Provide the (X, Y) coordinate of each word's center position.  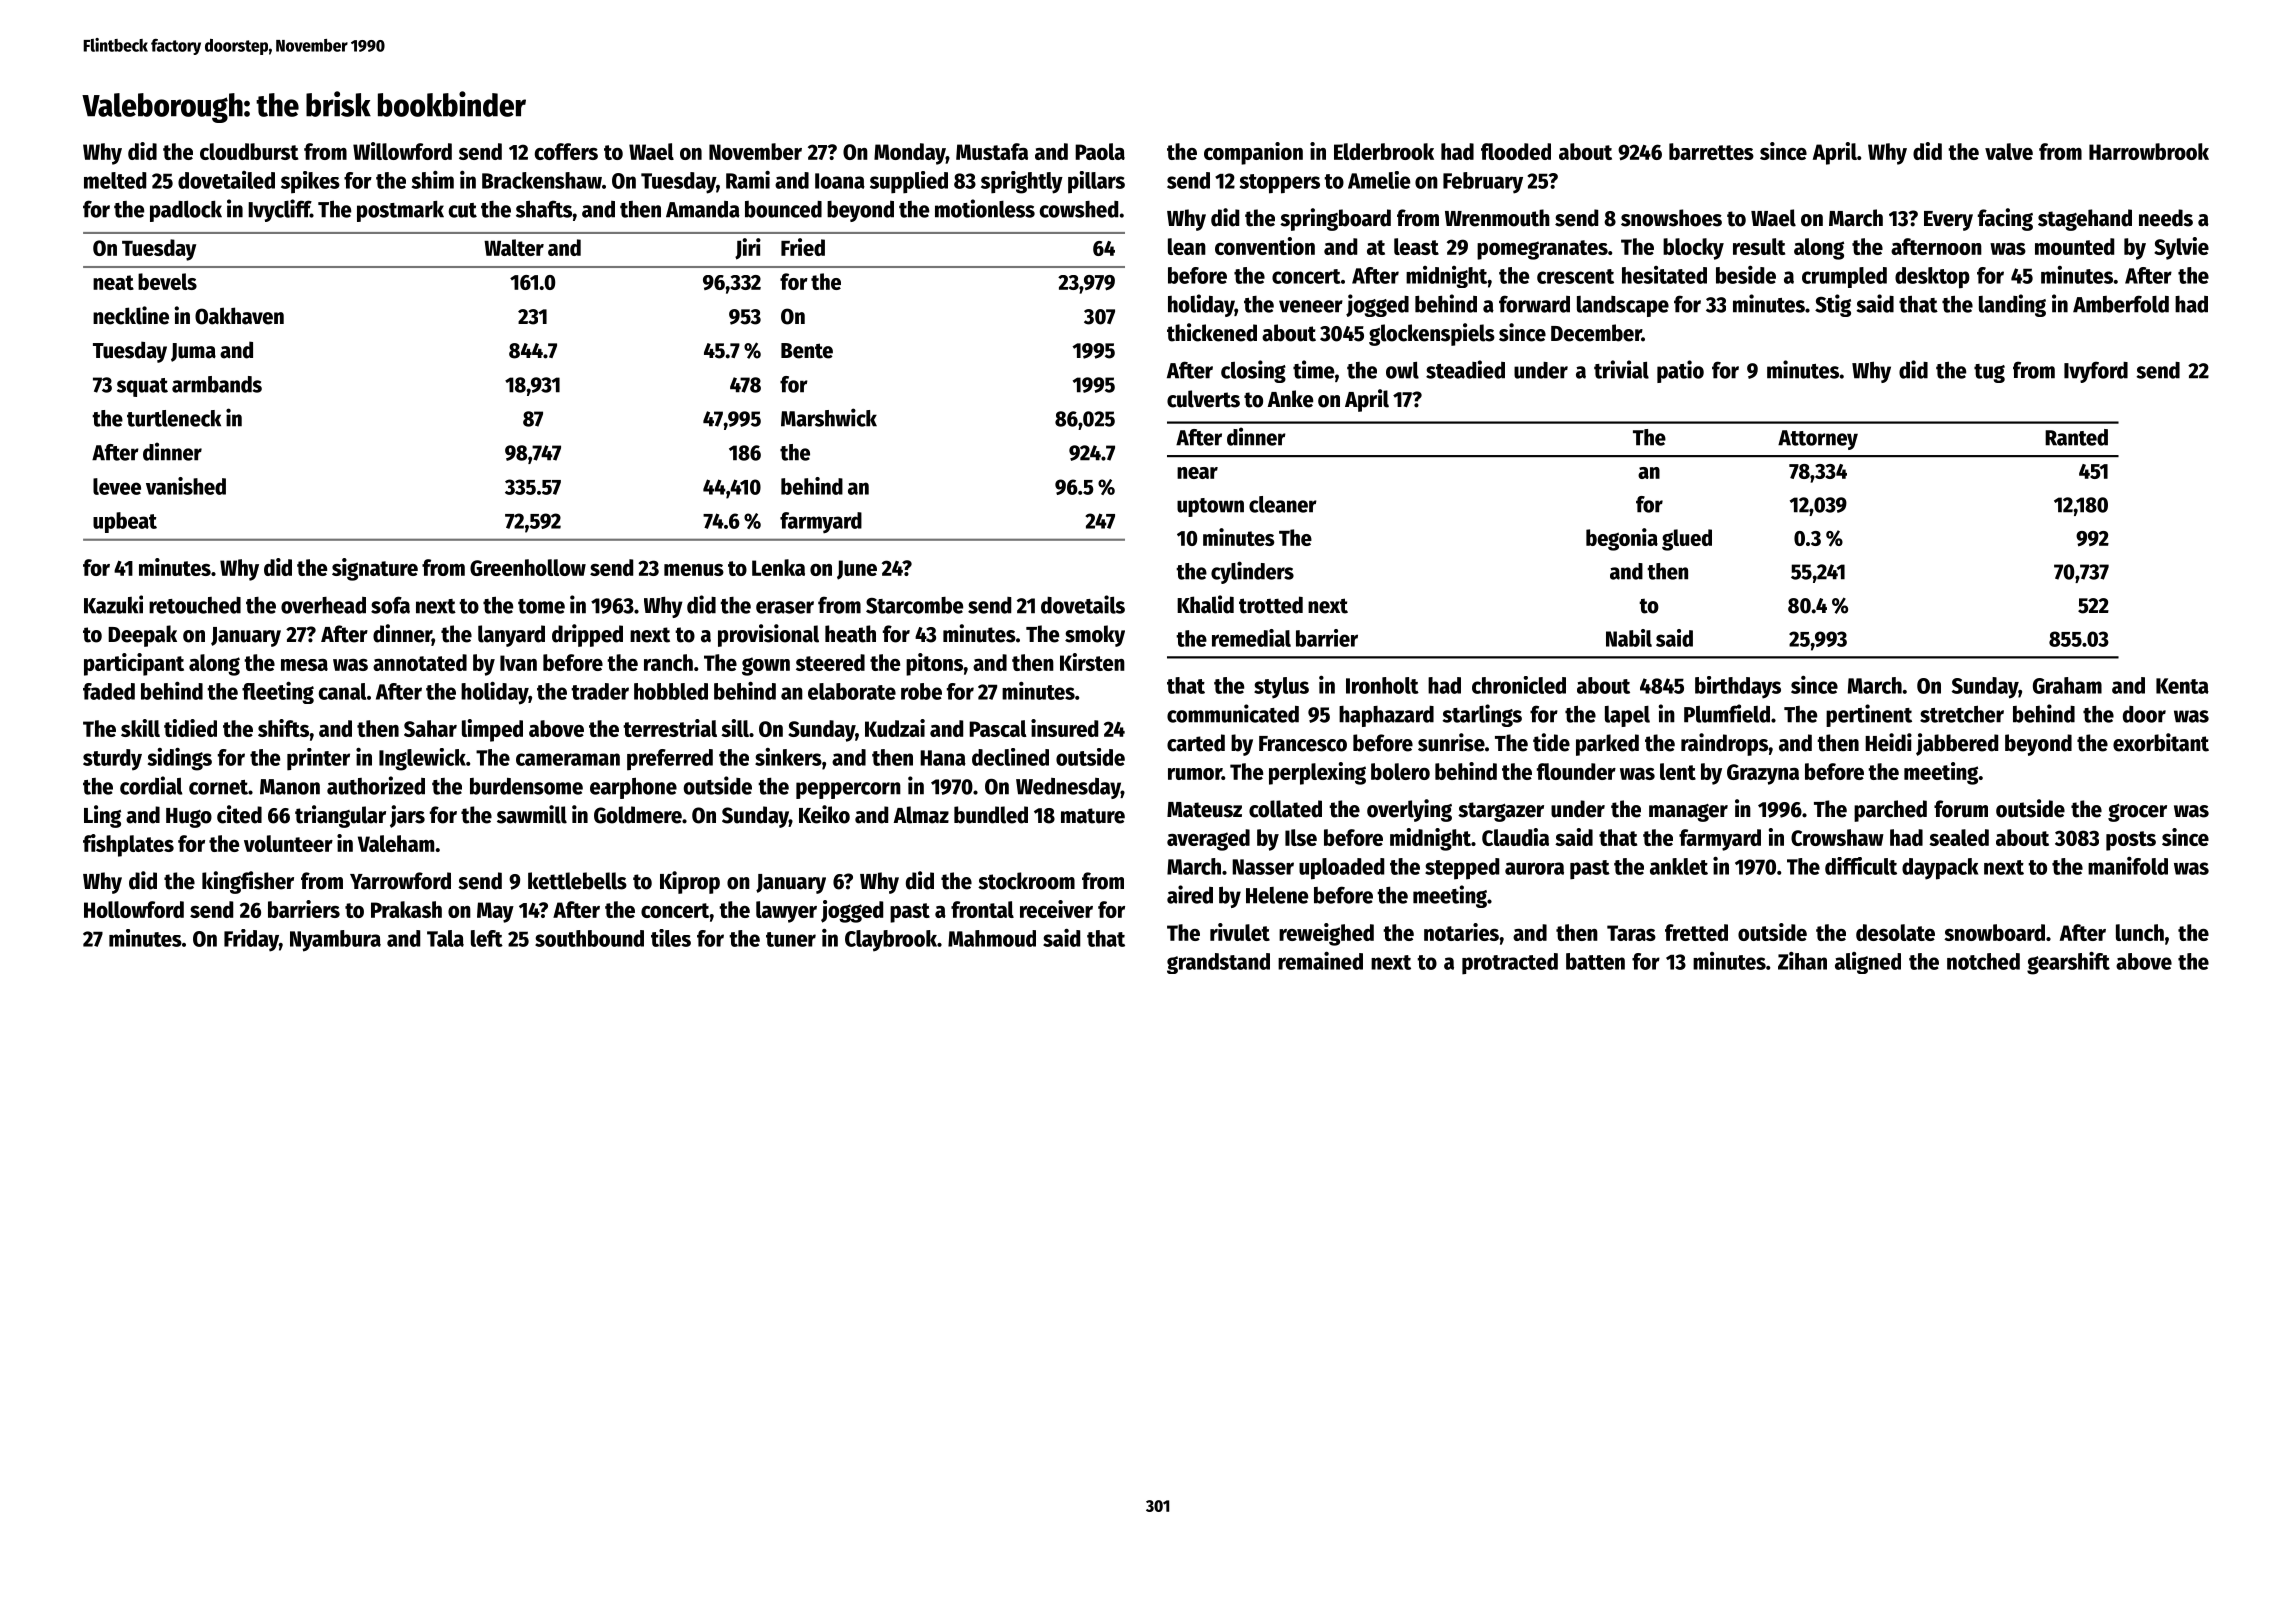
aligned (1868, 963)
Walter (514, 247)
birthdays (1738, 687)
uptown (1210, 507)
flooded (1516, 151)
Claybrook (891, 941)
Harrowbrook (2149, 151)
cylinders (1252, 572)
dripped (587, 635)
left (487, 938)
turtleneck (174, 418)
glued (1687, 540)
